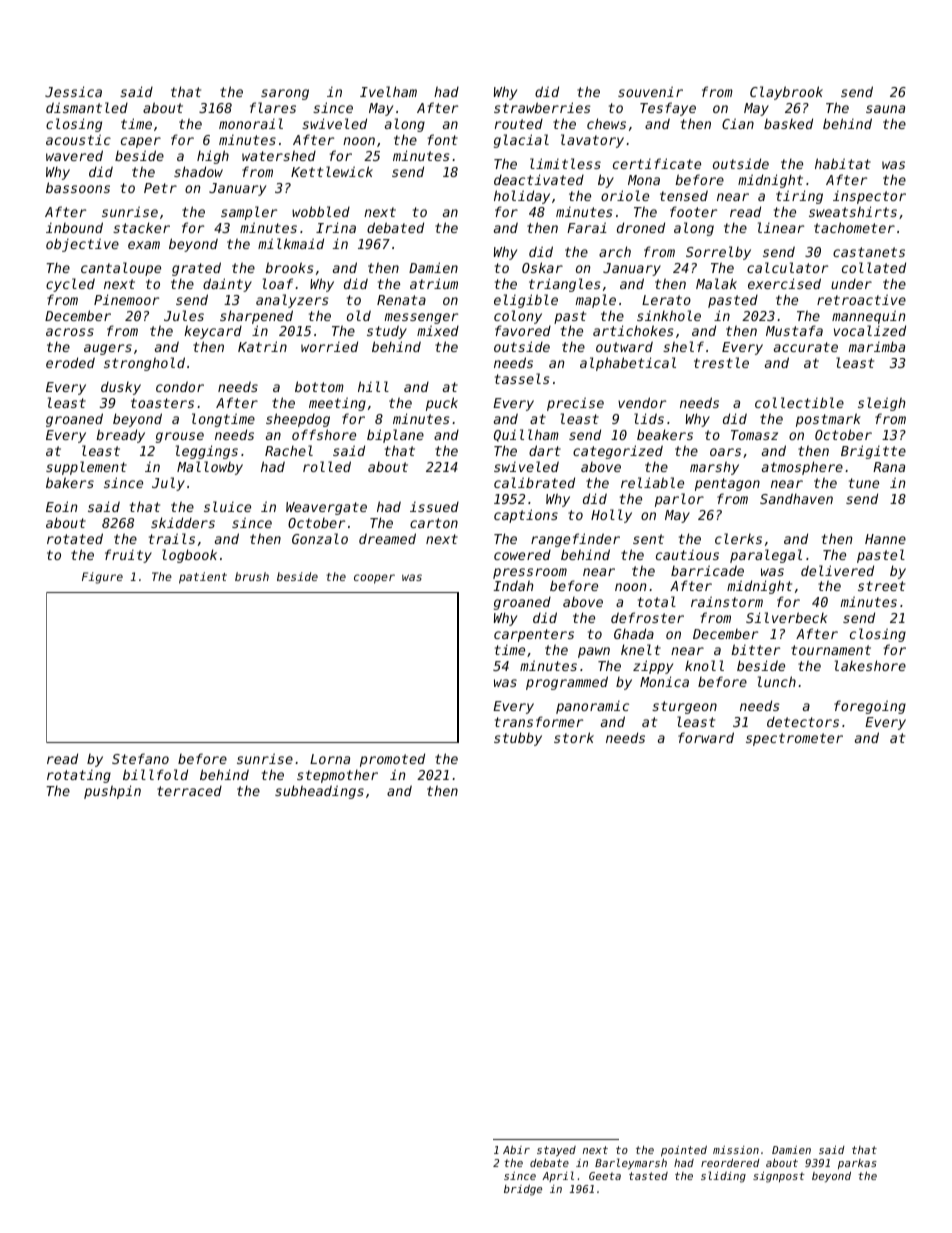 The width and height of the document is (952, 1233). Describe the element at coordinates (786, 617) in the document. I see `Silverbeck` at that location.
